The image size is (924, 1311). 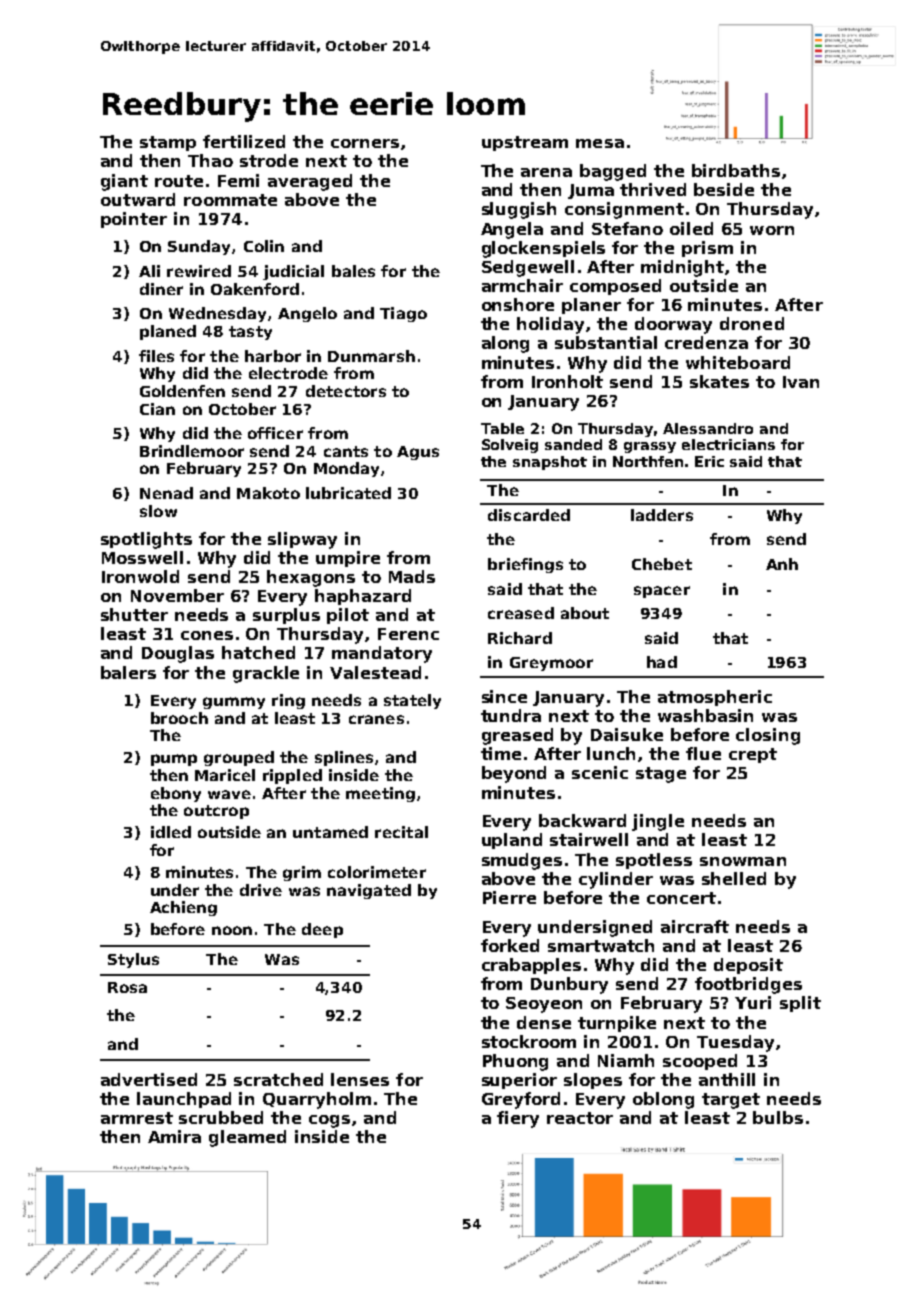 I want to click on Ironholt, so click(x=567, y=381).
